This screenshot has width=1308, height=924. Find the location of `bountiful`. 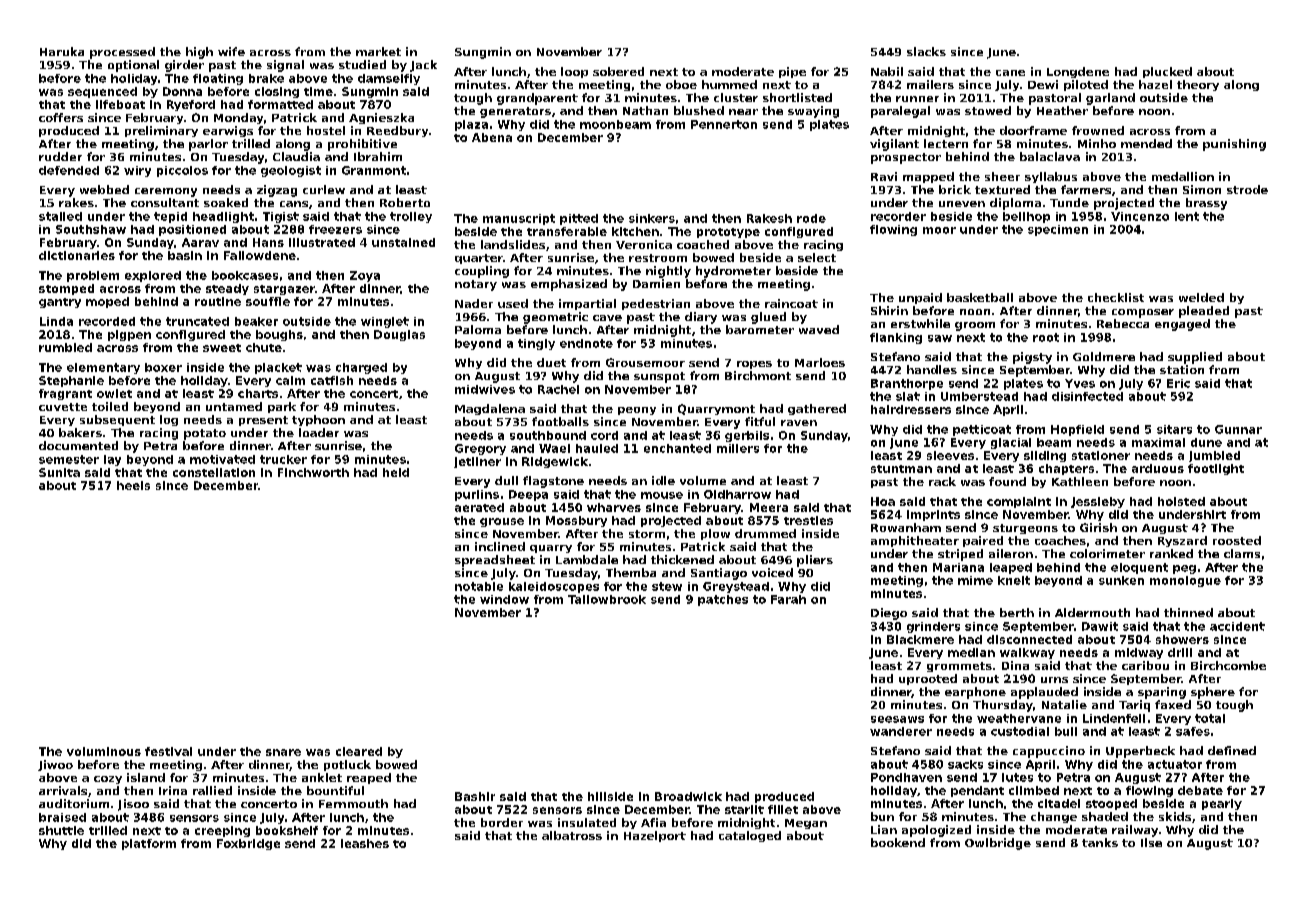

bountiful is located at coordinates (335, 790).
